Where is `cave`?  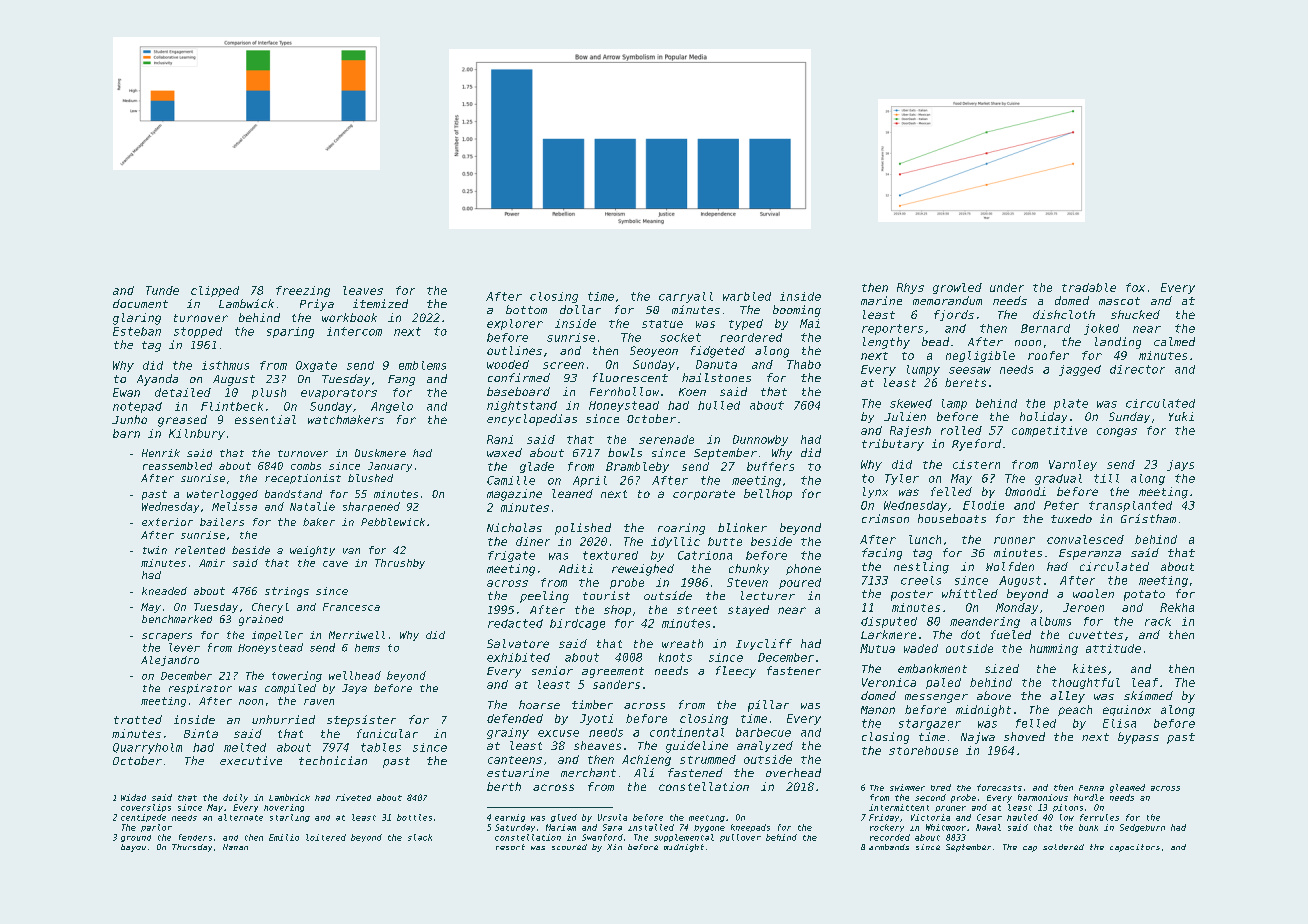 cave is located at coordinates (335, 564).
